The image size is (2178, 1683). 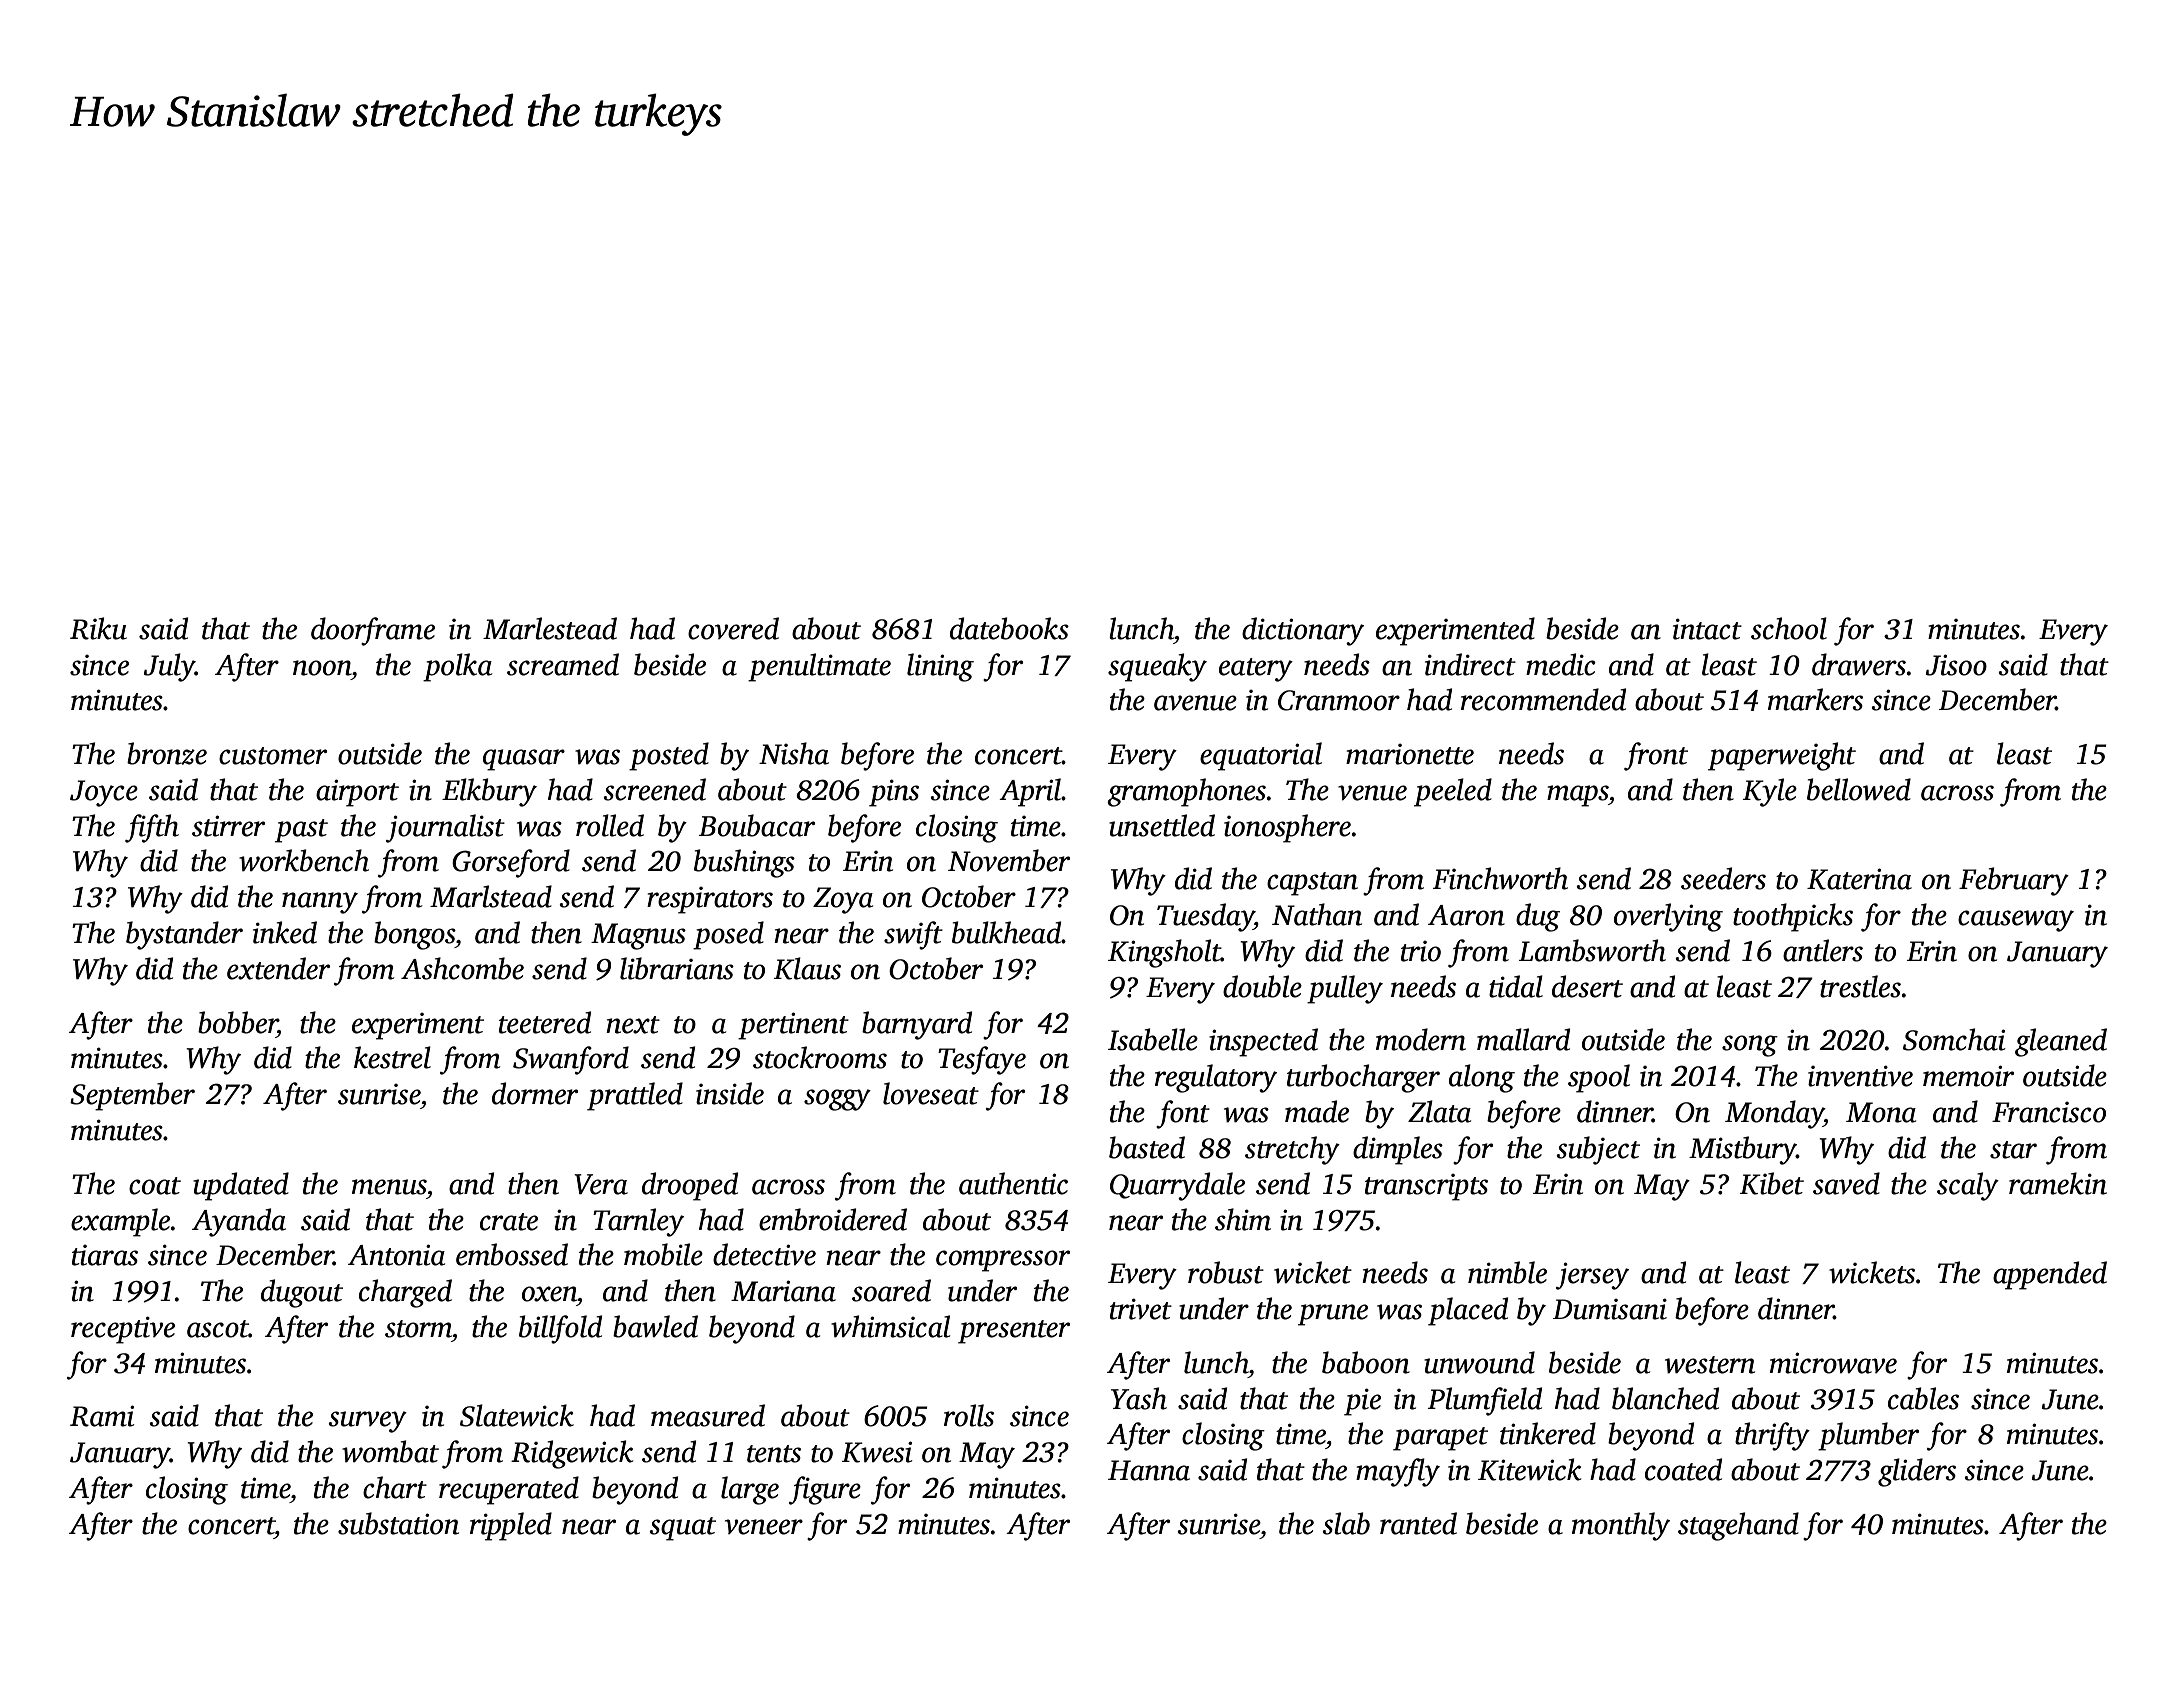 What do you see at coordinates (1303, 631) in the screenshot?
I see `dictionary` at bounding box center [1303, 631].
